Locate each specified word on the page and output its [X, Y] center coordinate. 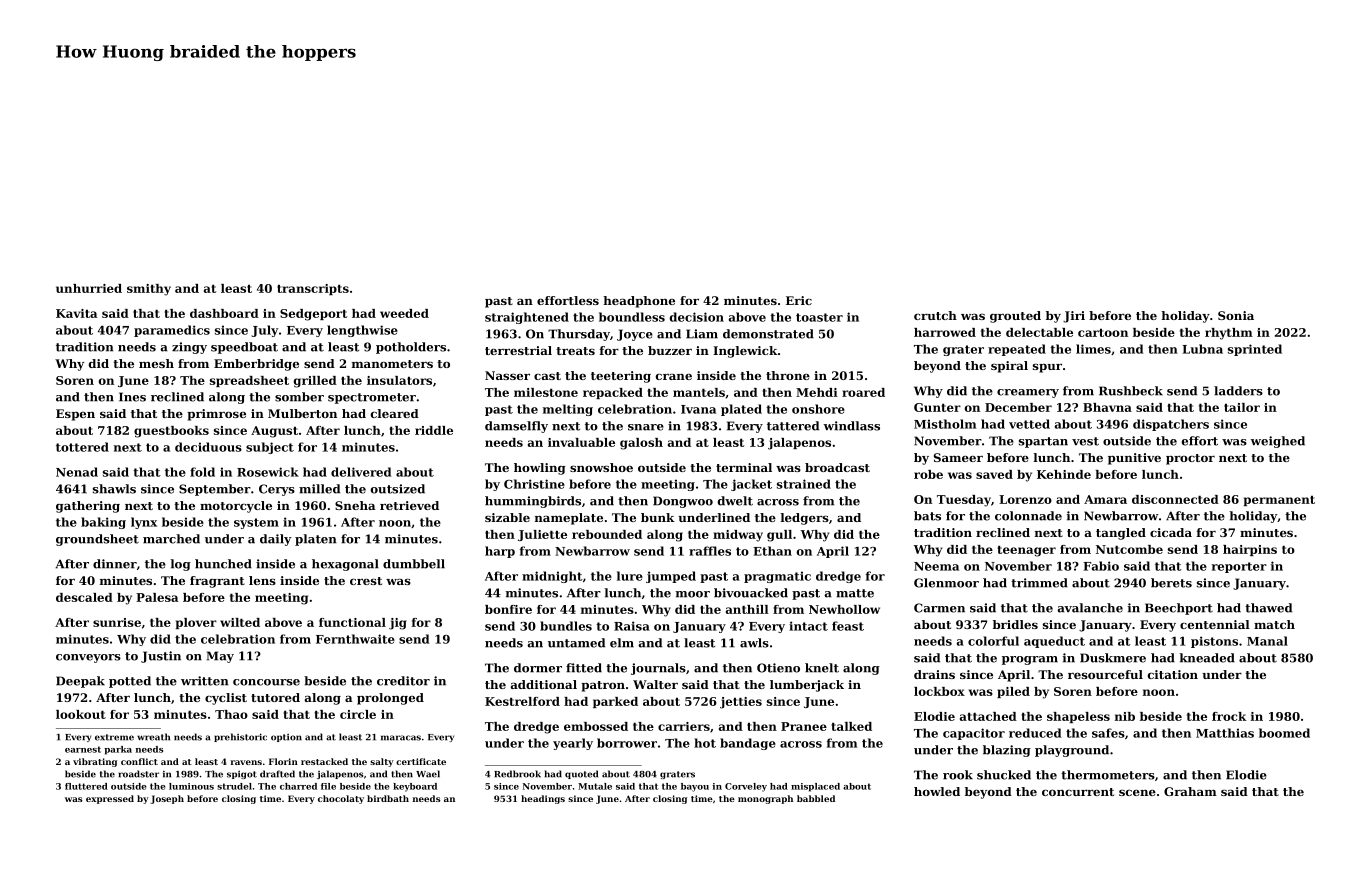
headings [543, 799]
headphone [639, 302]
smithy [149, 290]
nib [1125, 716]
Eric [799, 300]
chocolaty [341, 799]
